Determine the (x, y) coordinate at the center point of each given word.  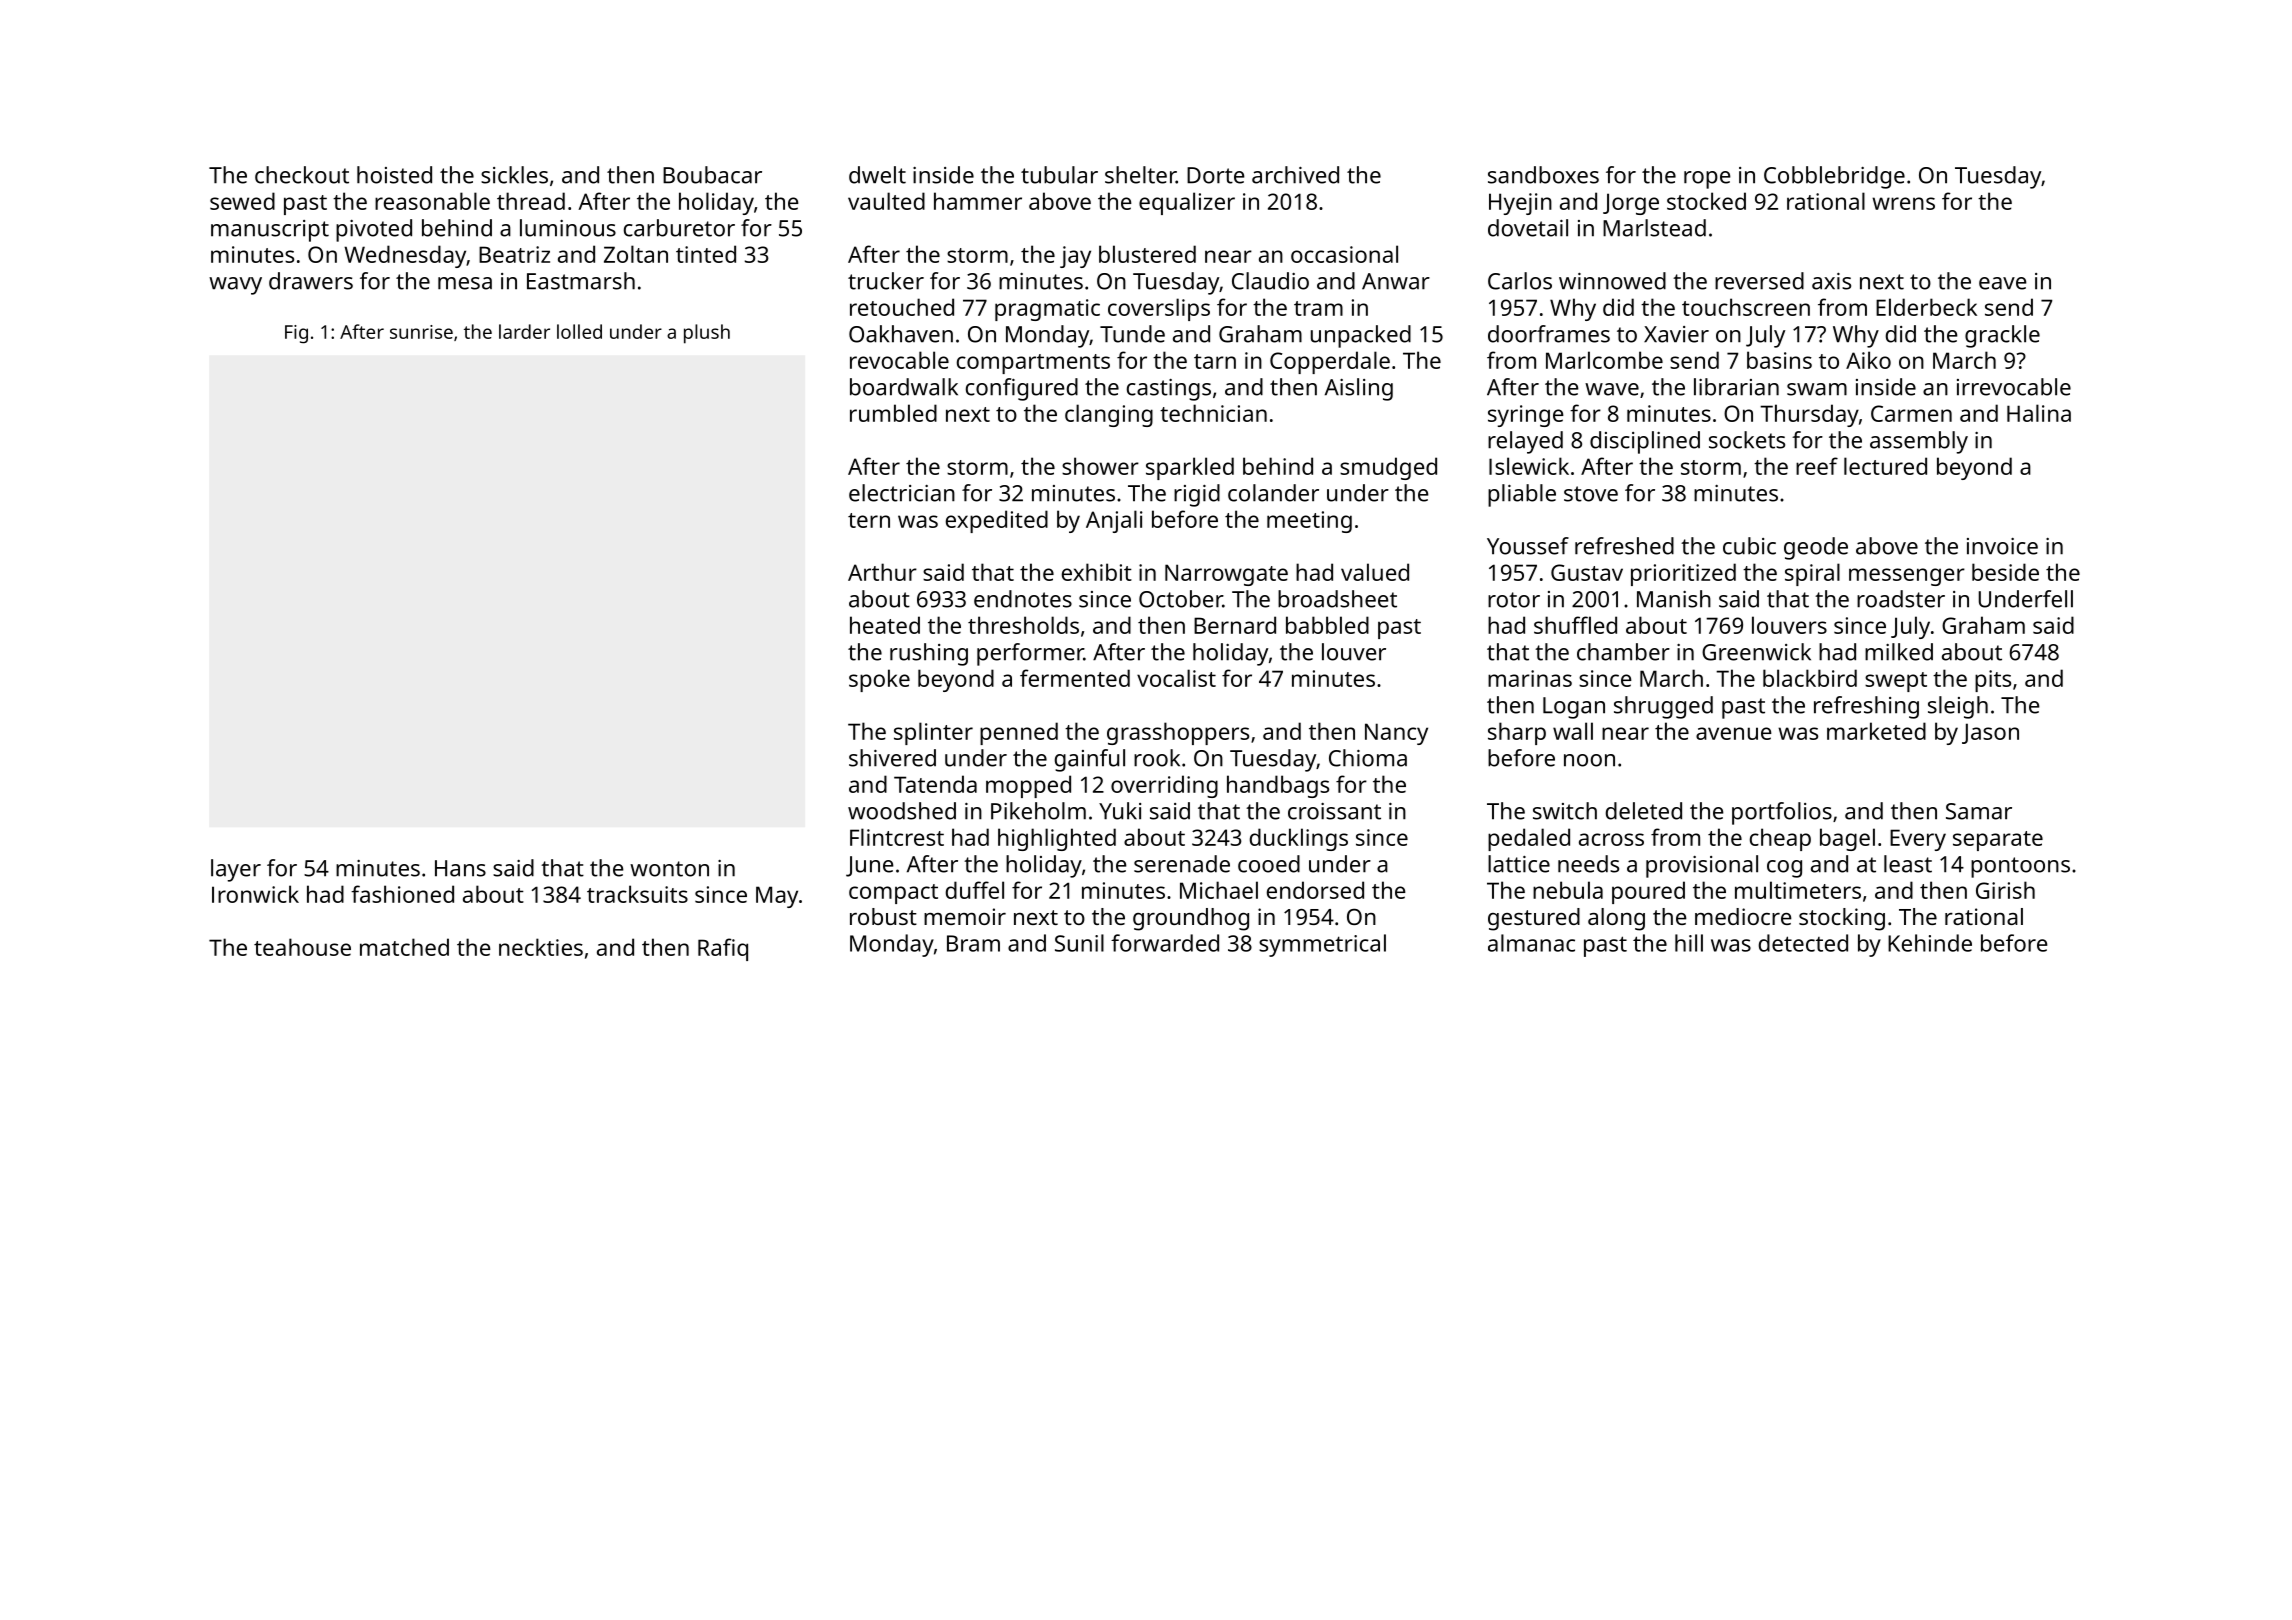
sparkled (1190, 468)
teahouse (302, 947)
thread (531, 201)
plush (707, 334)
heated (885, 625)
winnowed (1612, 281)
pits (1993, 681)
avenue (1734, 733)
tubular (1059, 175)
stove (1591, 494)
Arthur (882, 572)
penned (1019, 733)
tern (869, 520)
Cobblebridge (1834, 177)
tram (1318, 308)
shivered (892, 758)
